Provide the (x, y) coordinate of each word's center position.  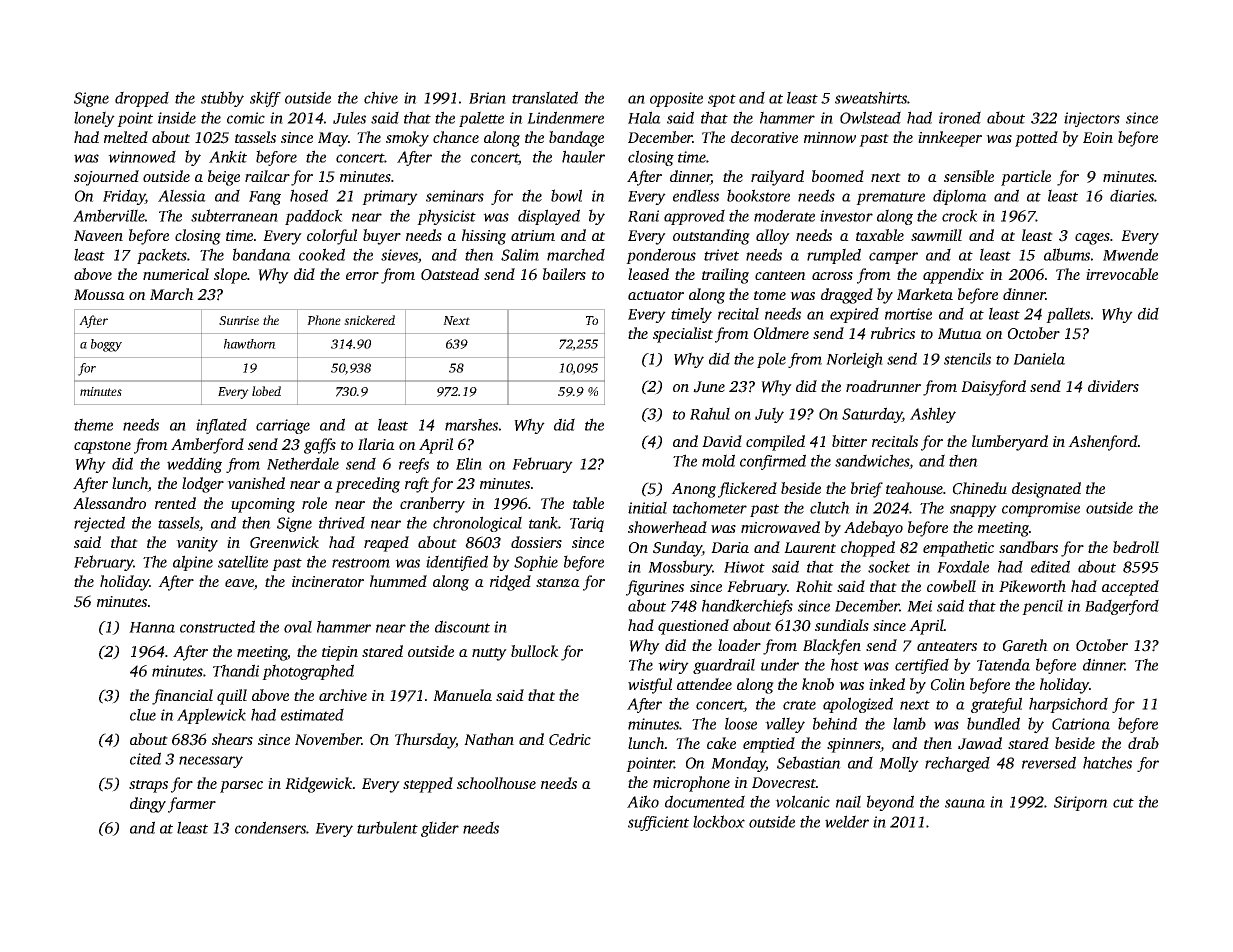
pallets (1068, 315)
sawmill (936, 235)
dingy (148, 805)
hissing (484, 237)
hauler (583, 156)
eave (239, 584)
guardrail (724, 666)
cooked (322, 254)
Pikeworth (1032, 586)
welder (847, 821)
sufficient (658, 823)
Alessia (182, 195)
